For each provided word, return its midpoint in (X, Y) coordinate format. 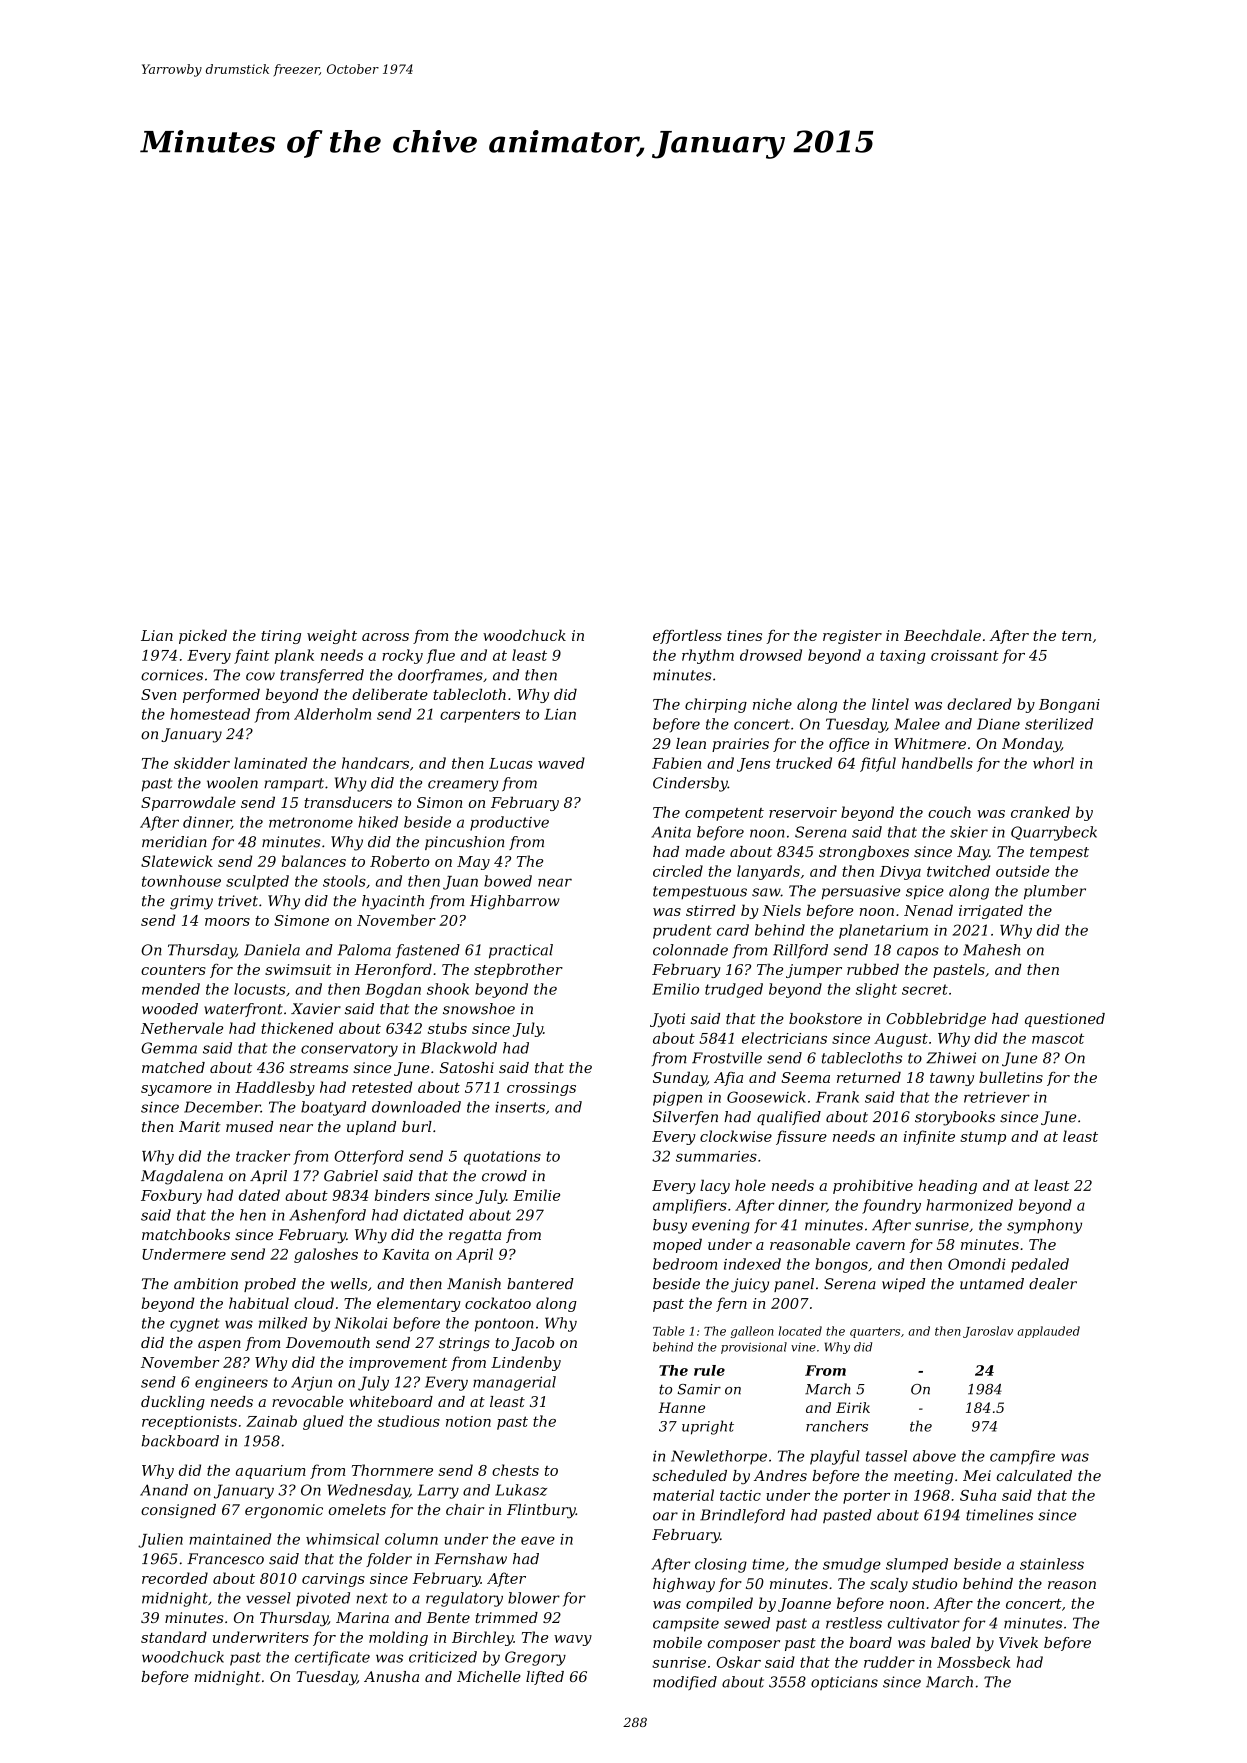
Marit (200, 1126)
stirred (711, 910)
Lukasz (521, 1490)
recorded (175, 1578)
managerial (514, 1383)
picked (203, 636)
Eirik (853, 1407)
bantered (540, 1284)
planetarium (883, 931)
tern (1077, 636)
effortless (687, 636)
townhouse (181, 881)
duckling (173, 1403)
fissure (801, 1137)
